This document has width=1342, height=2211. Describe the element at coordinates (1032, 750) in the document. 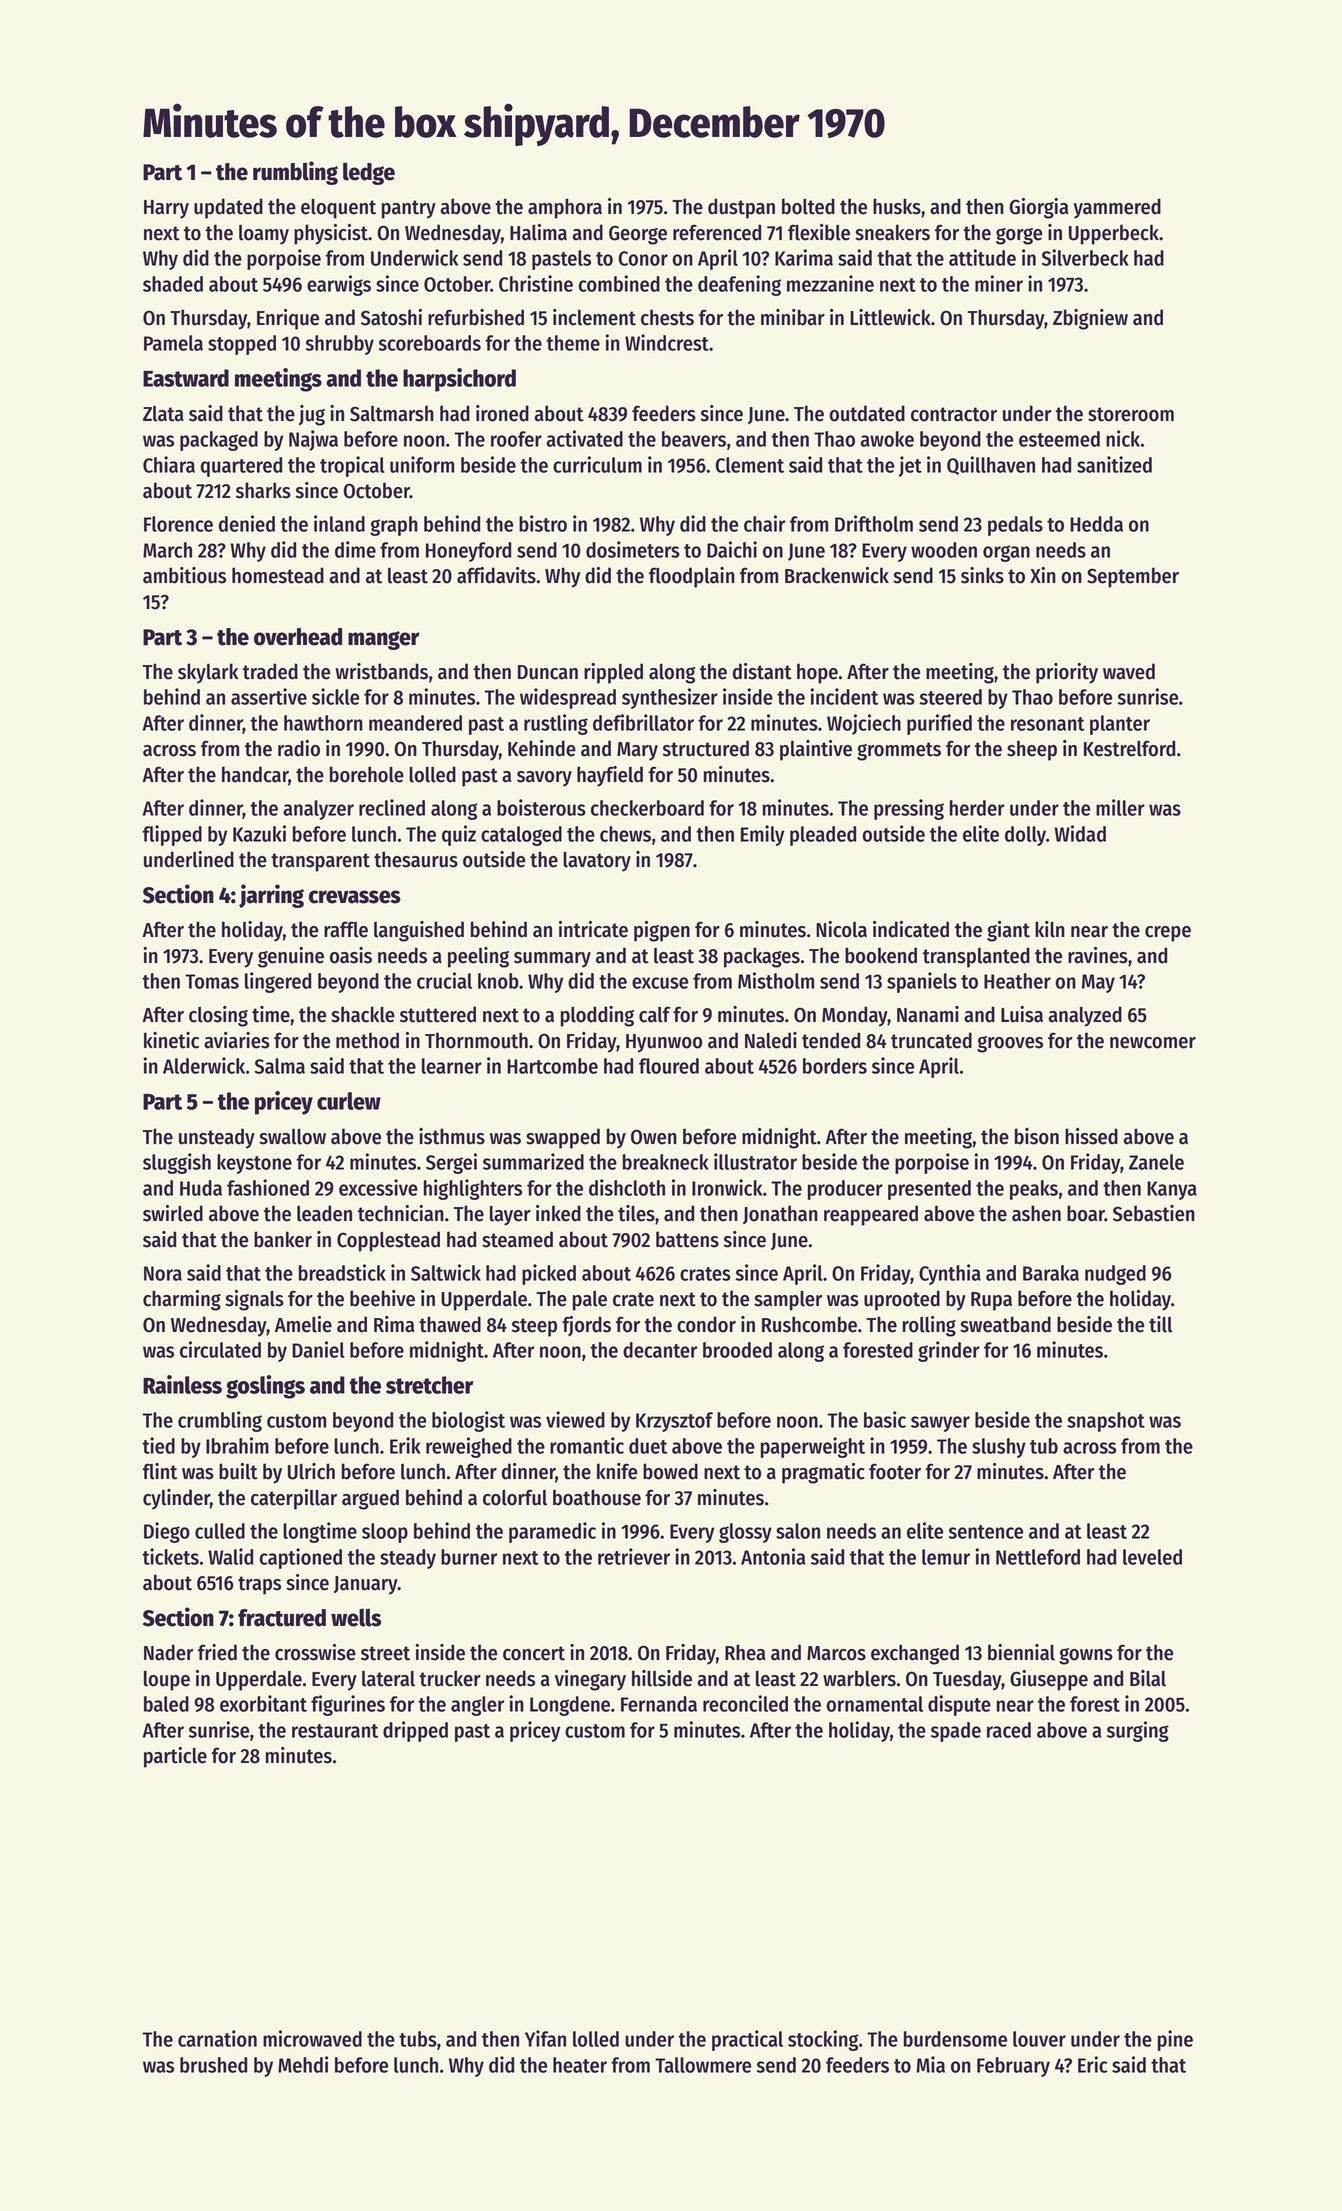

I see `sheep` at that location.
